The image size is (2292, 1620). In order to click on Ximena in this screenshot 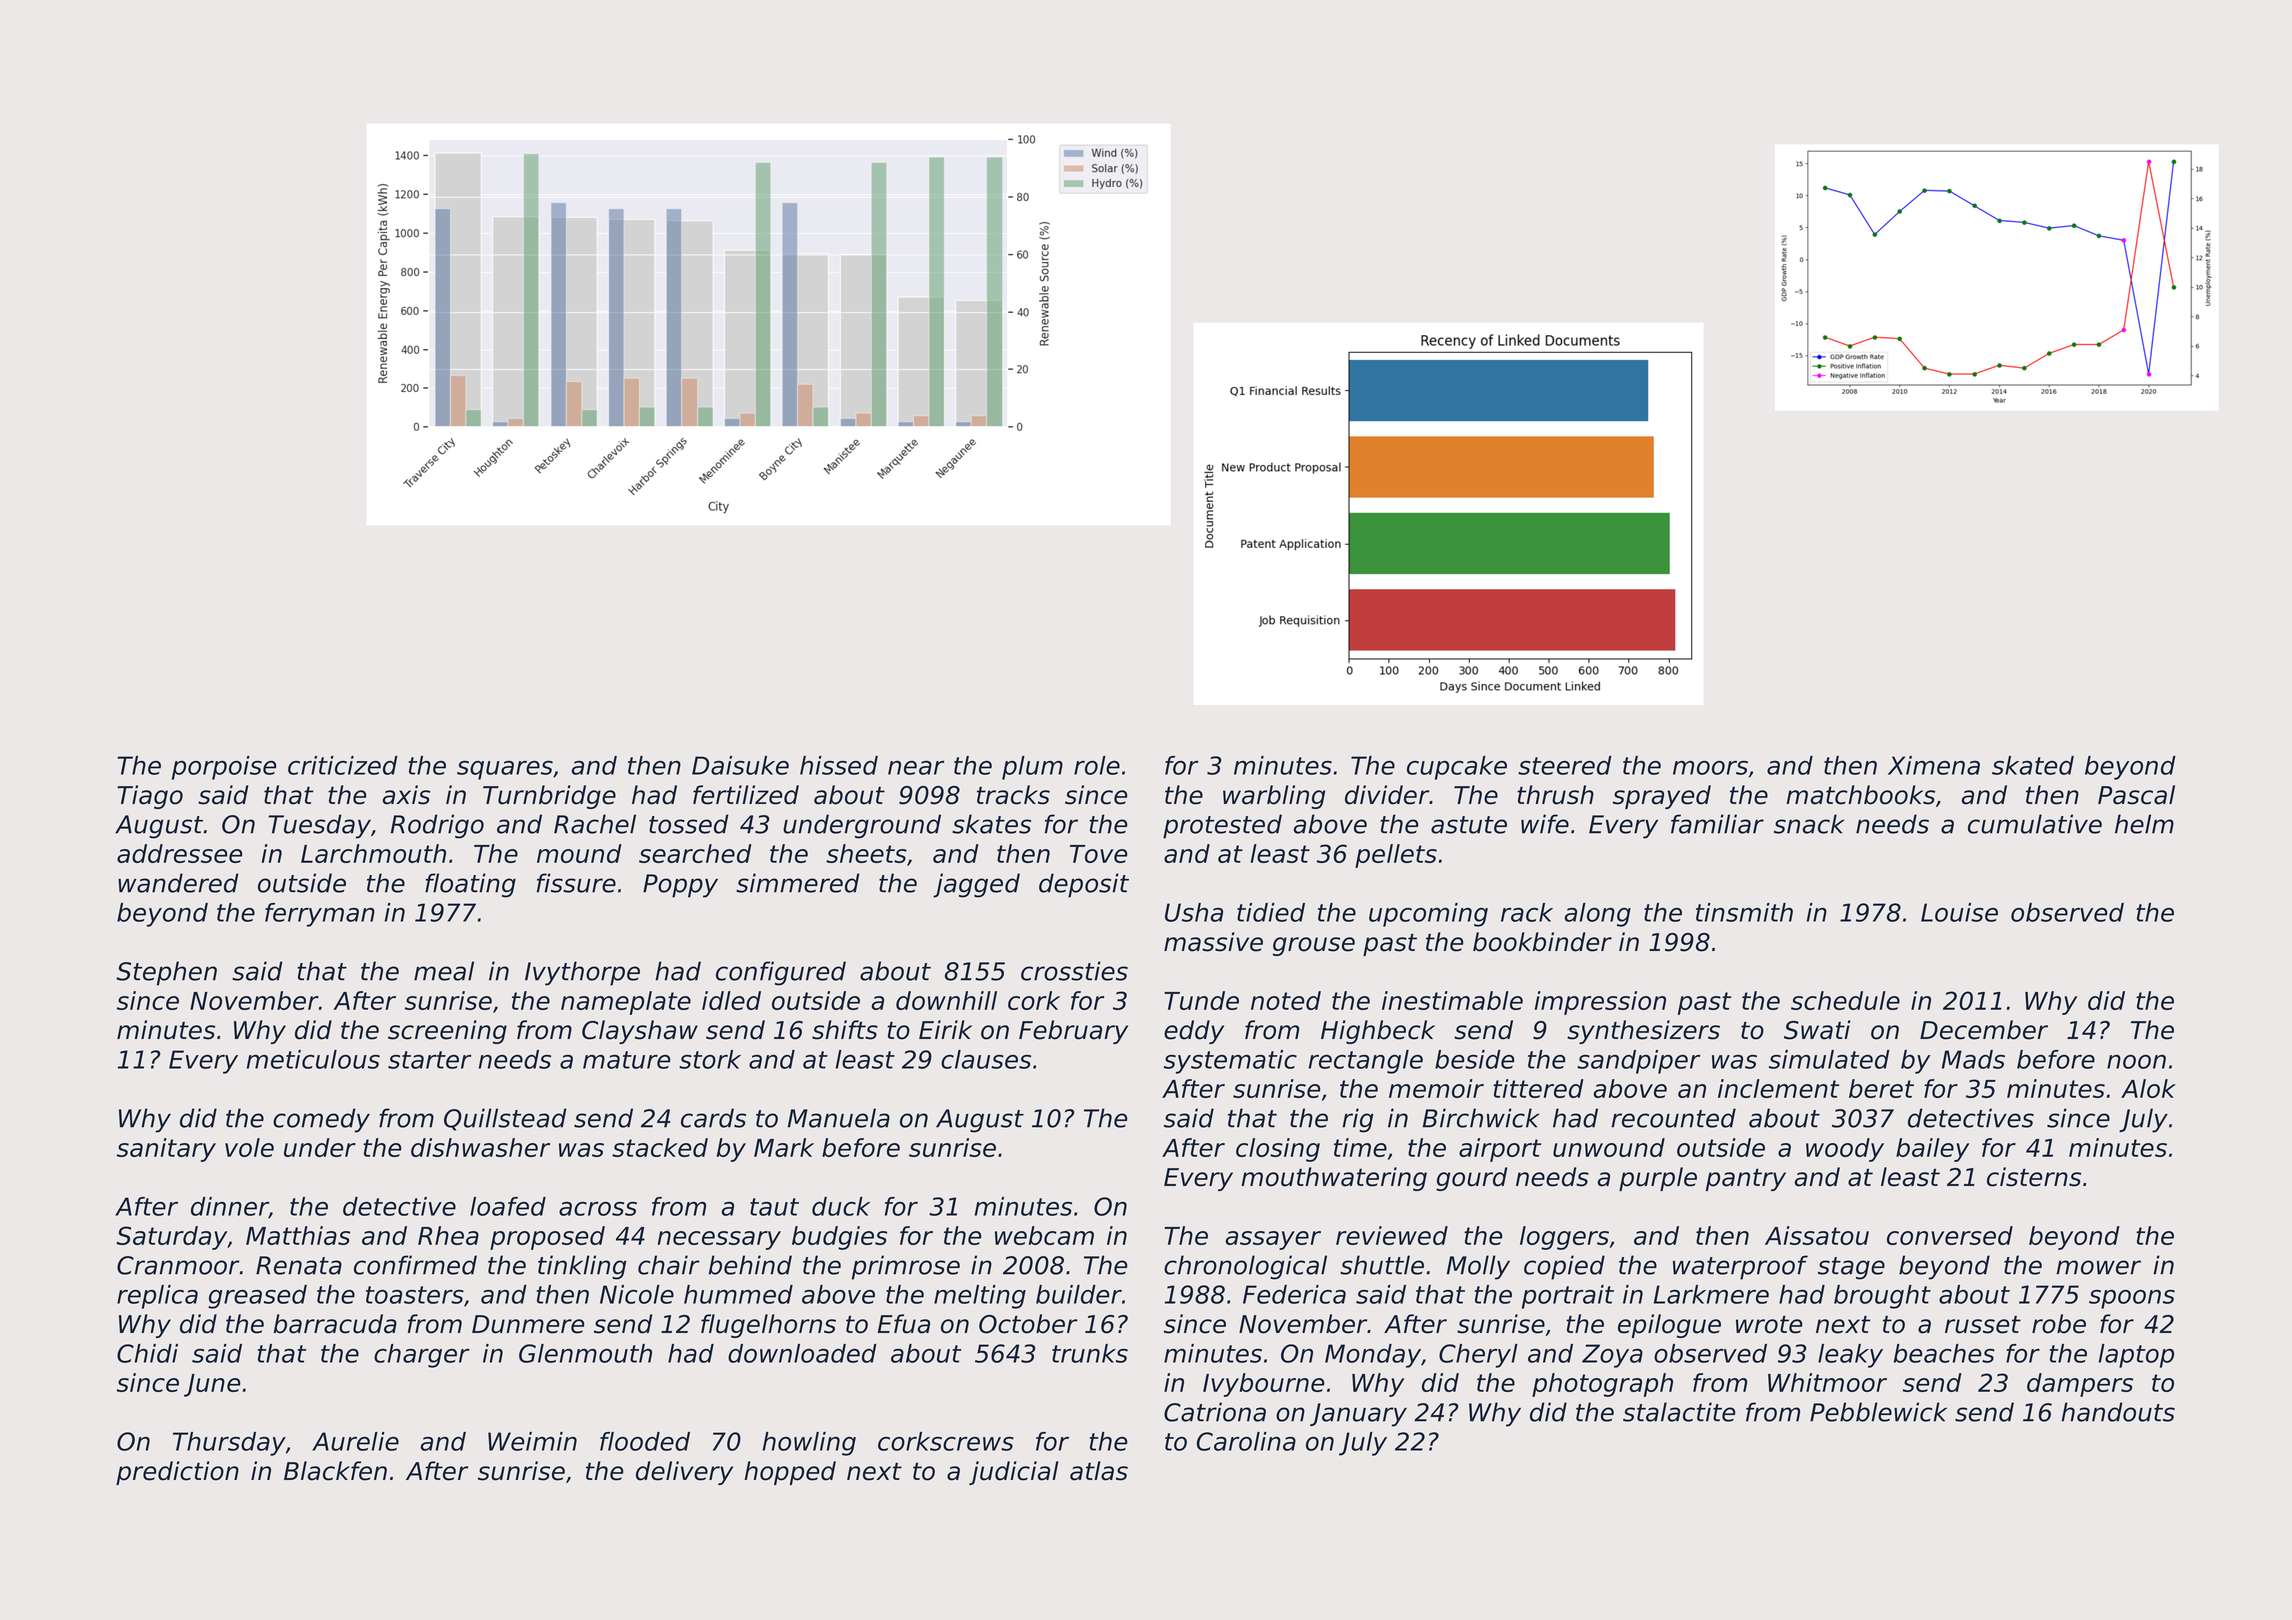, I will do `click(1934, 765)`.
